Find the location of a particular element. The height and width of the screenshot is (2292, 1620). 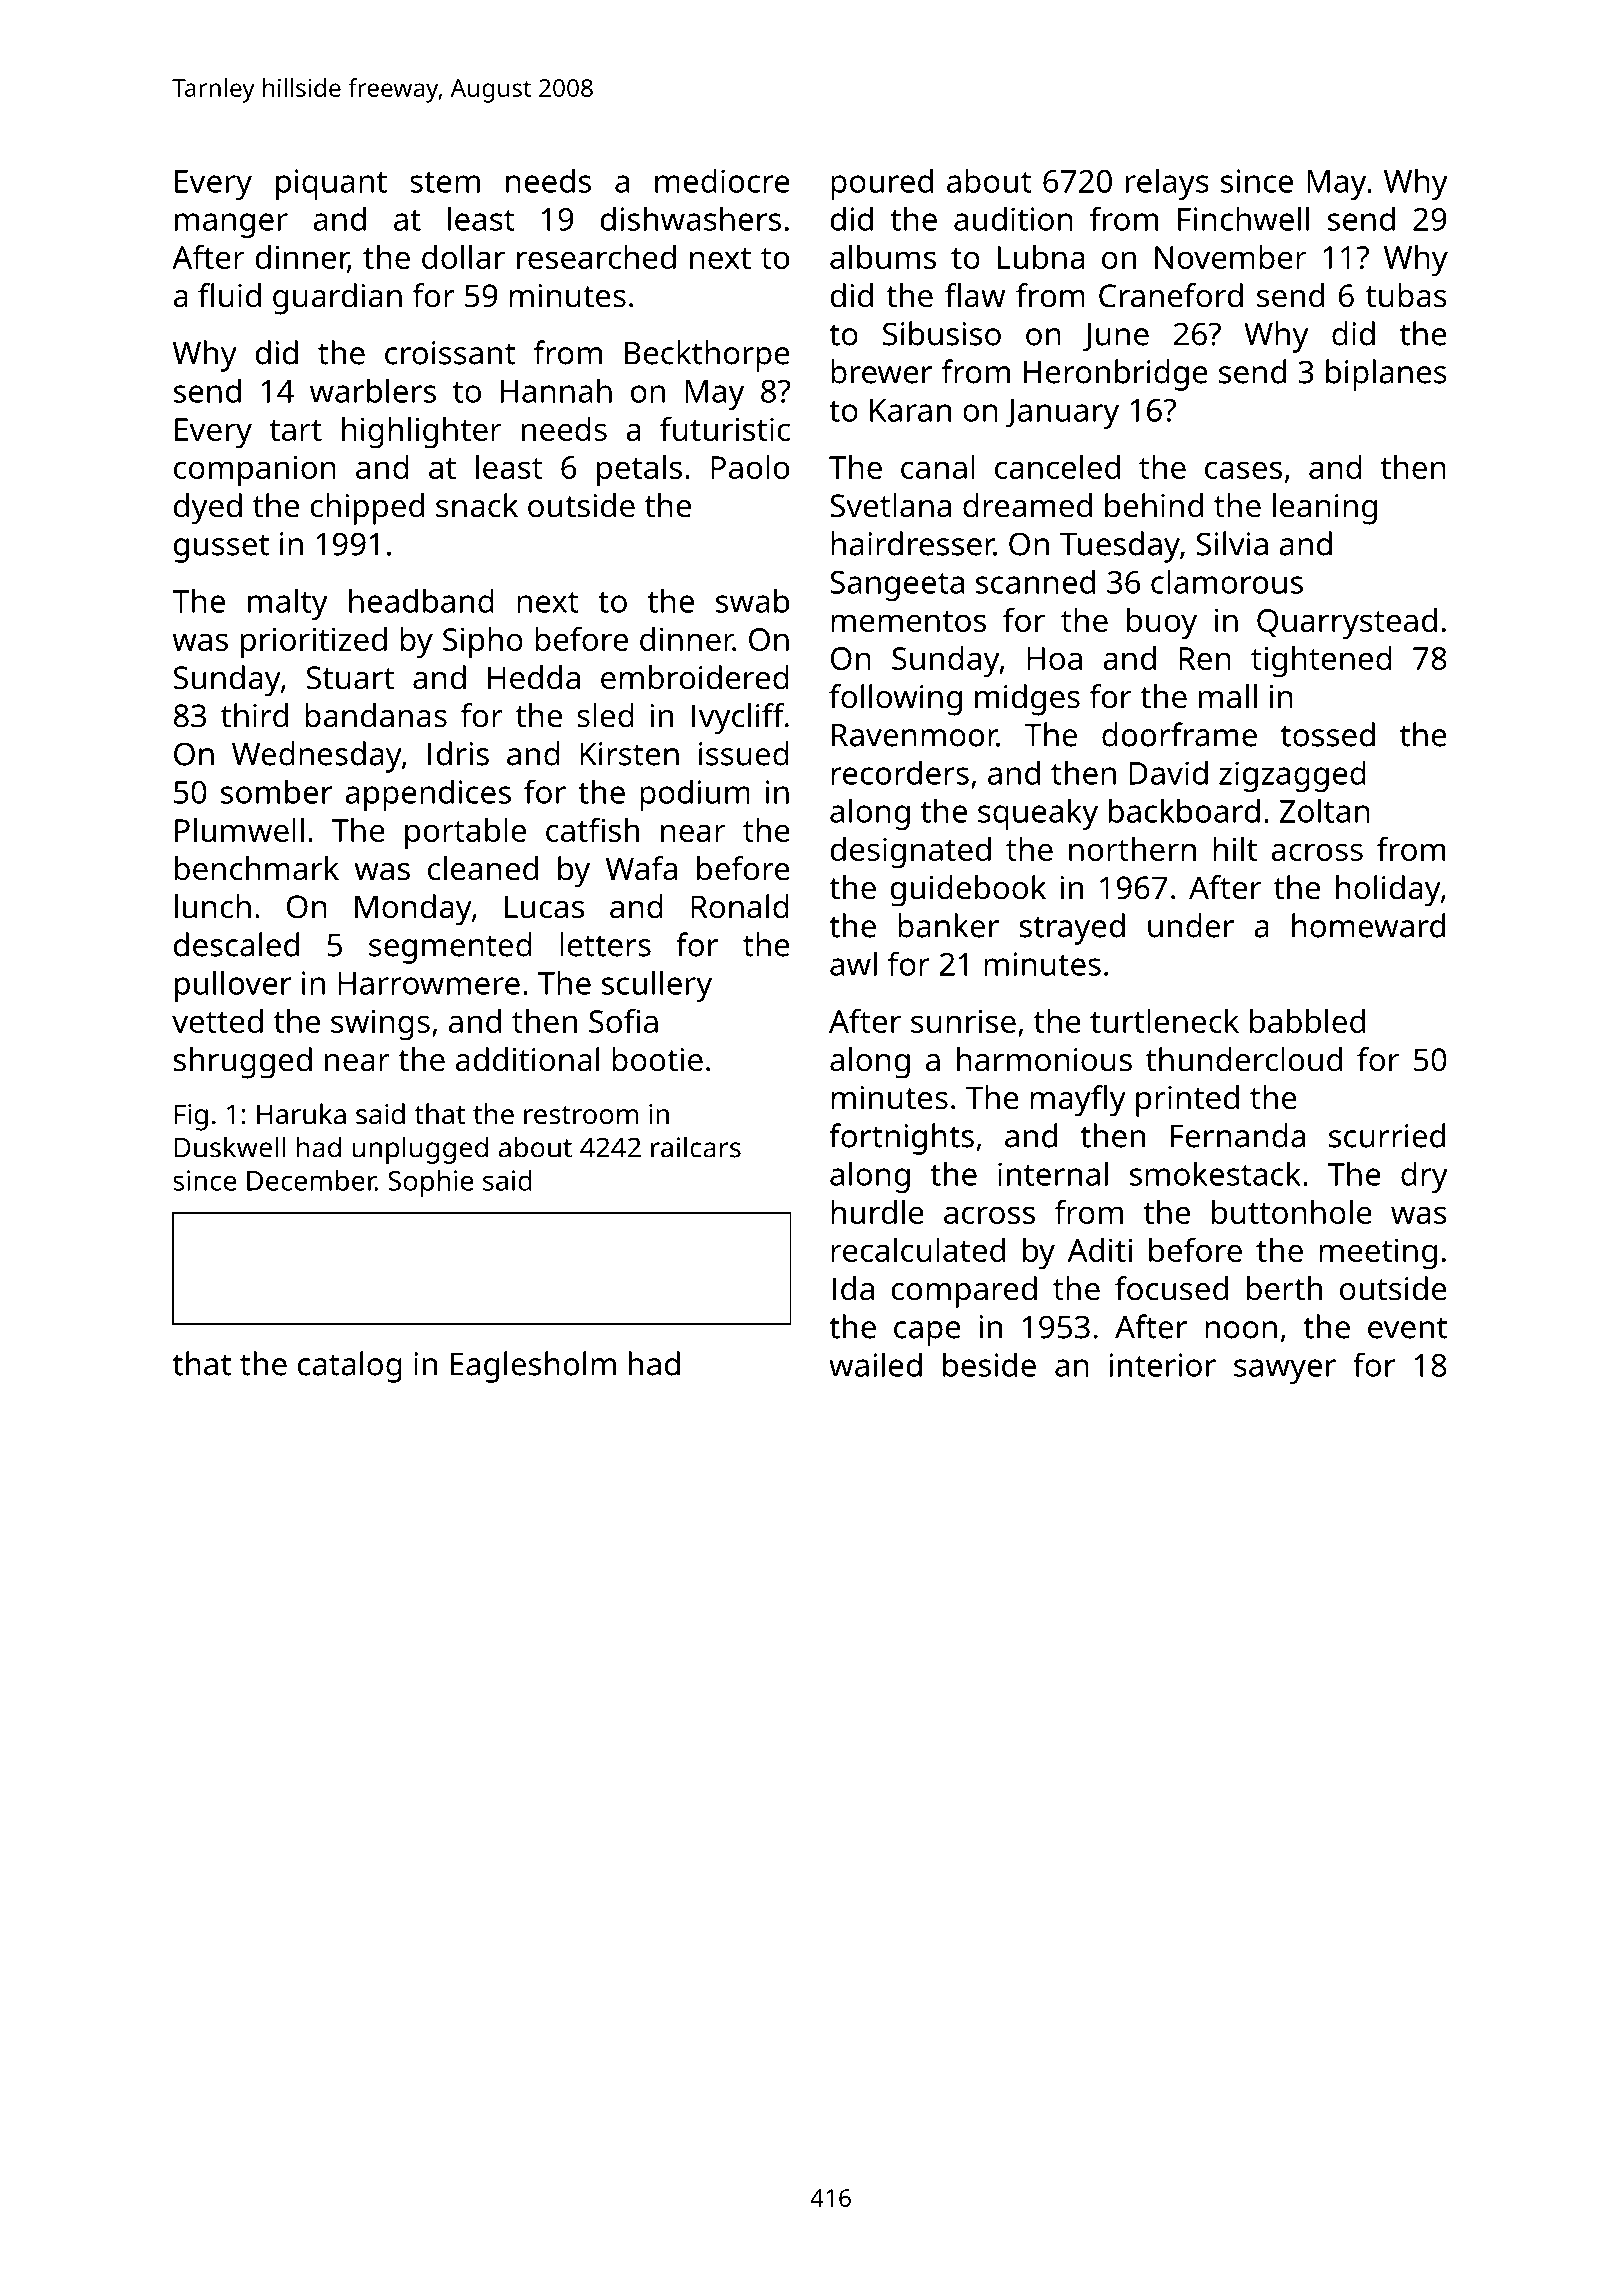

mediocre is located at coordinates (722, 180).
